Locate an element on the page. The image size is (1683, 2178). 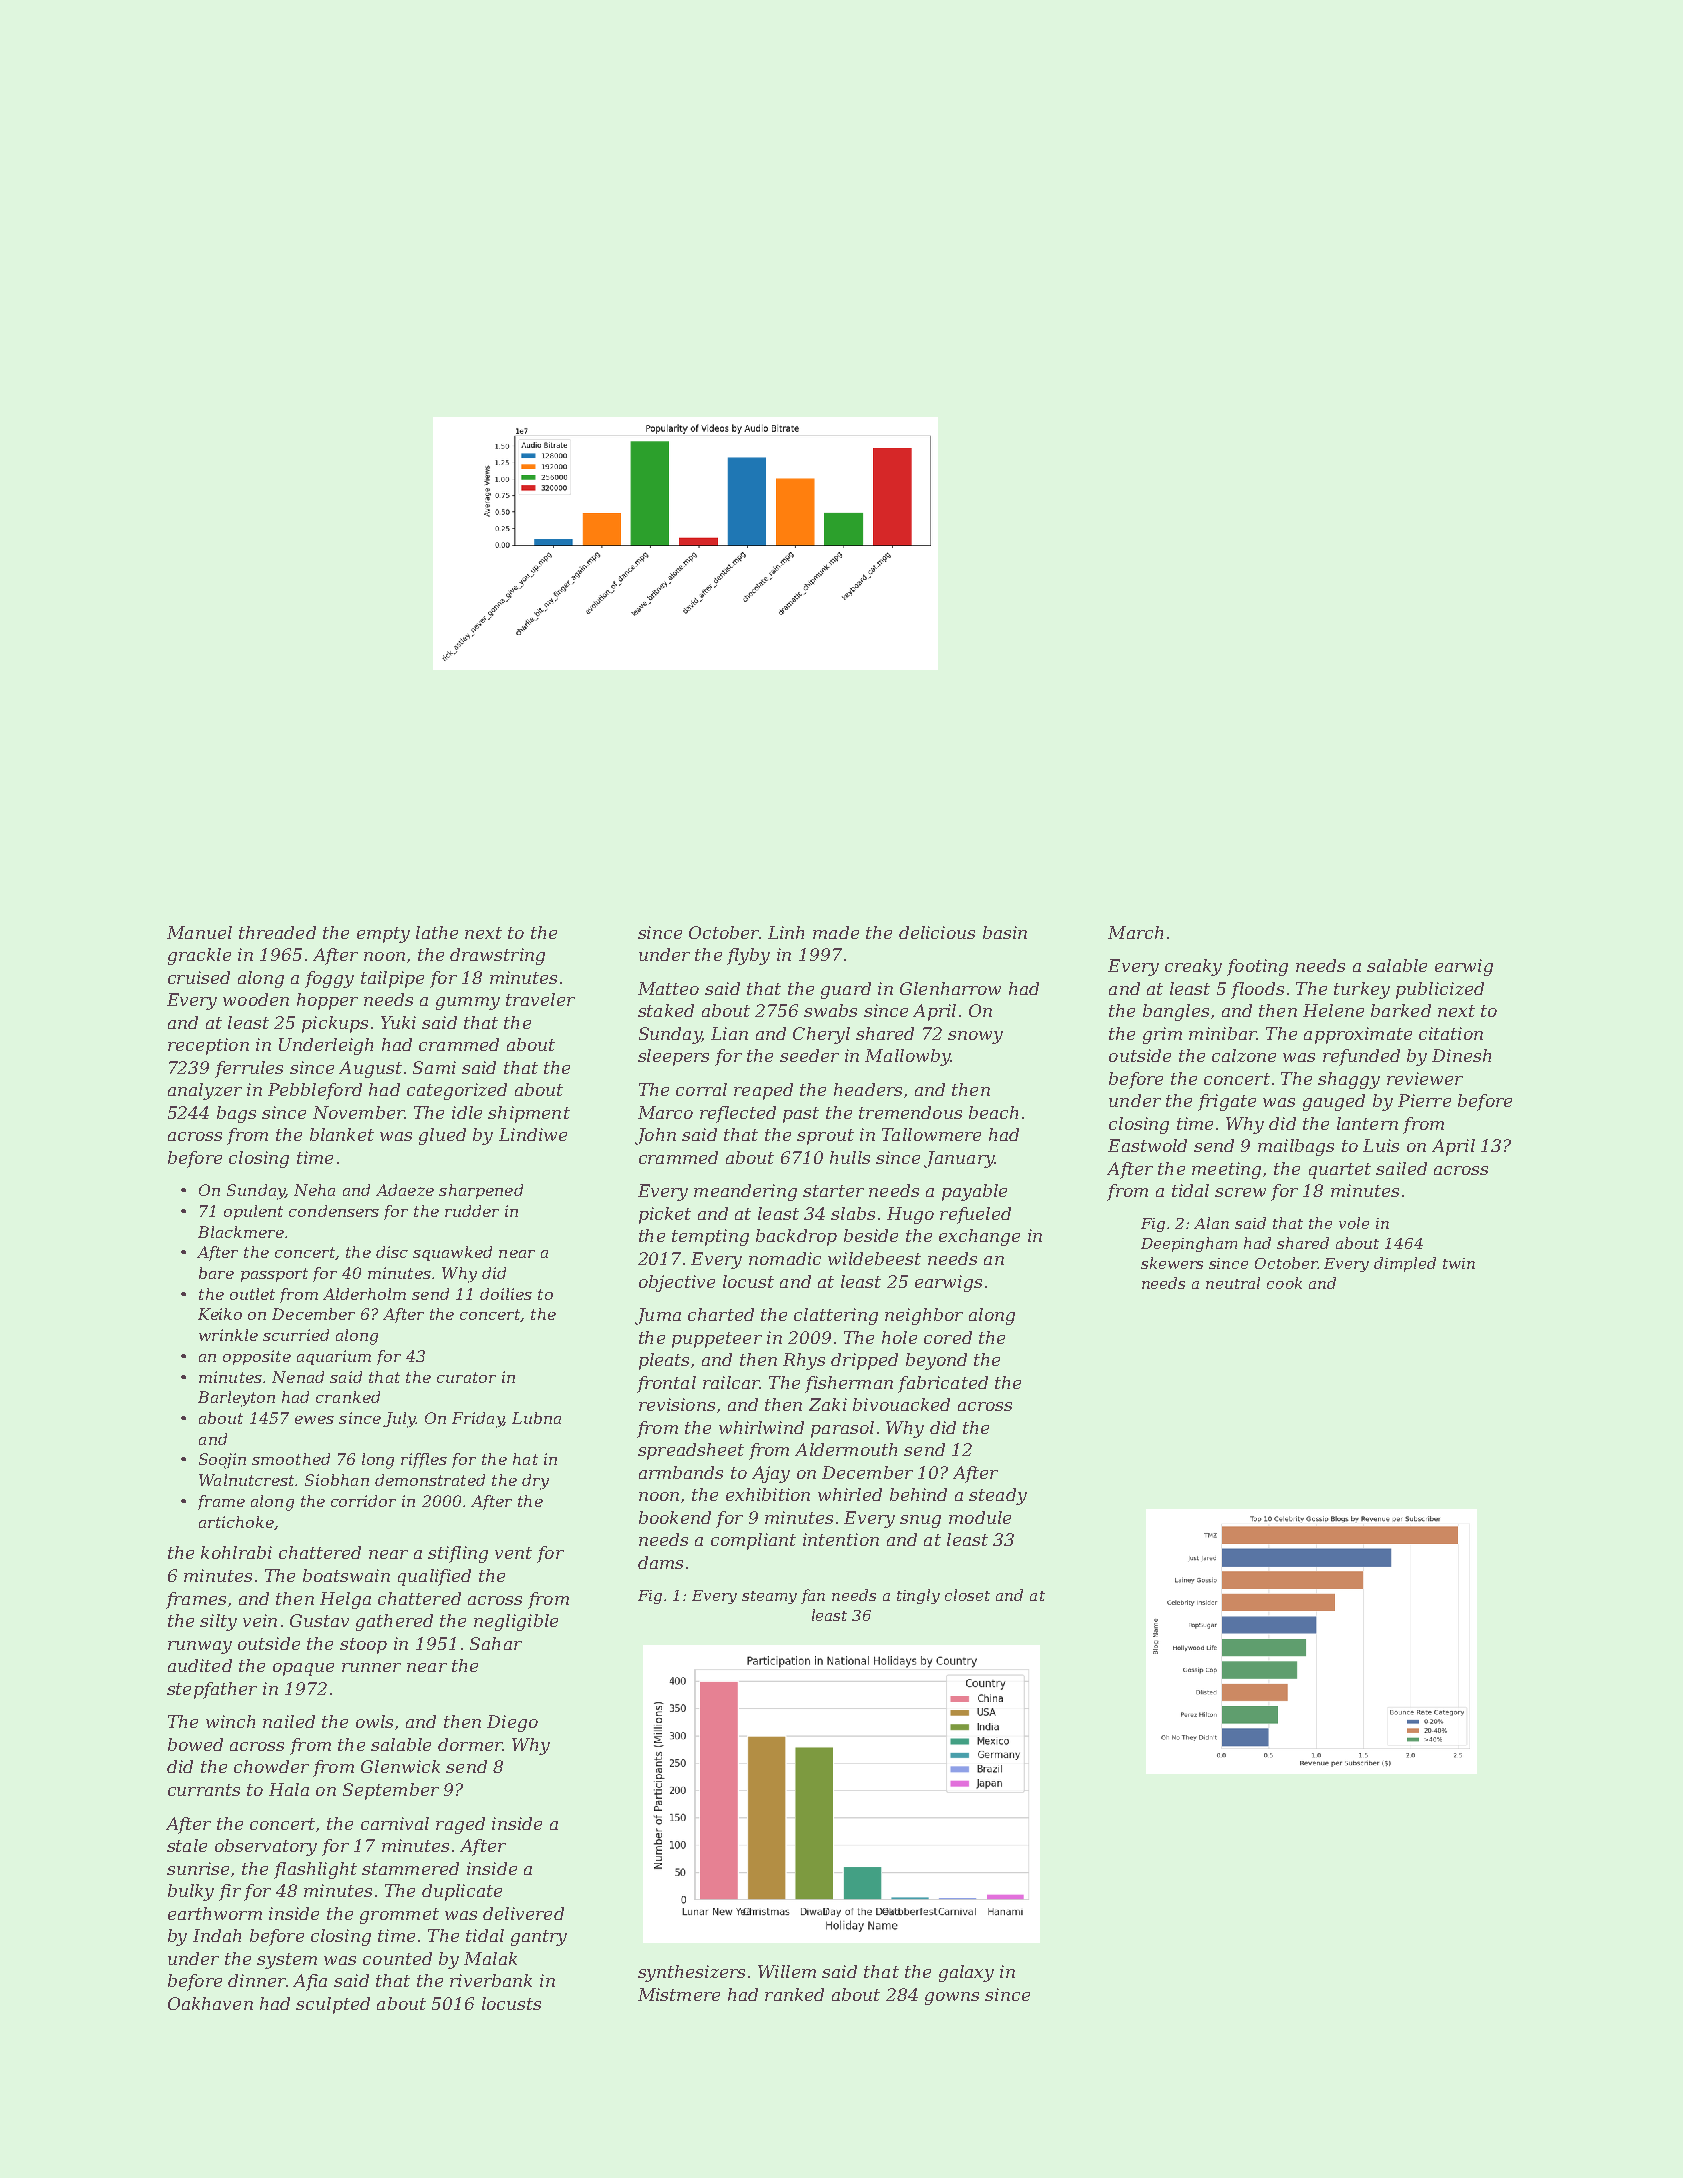
Juma is located at coordinates (658, 1316).
